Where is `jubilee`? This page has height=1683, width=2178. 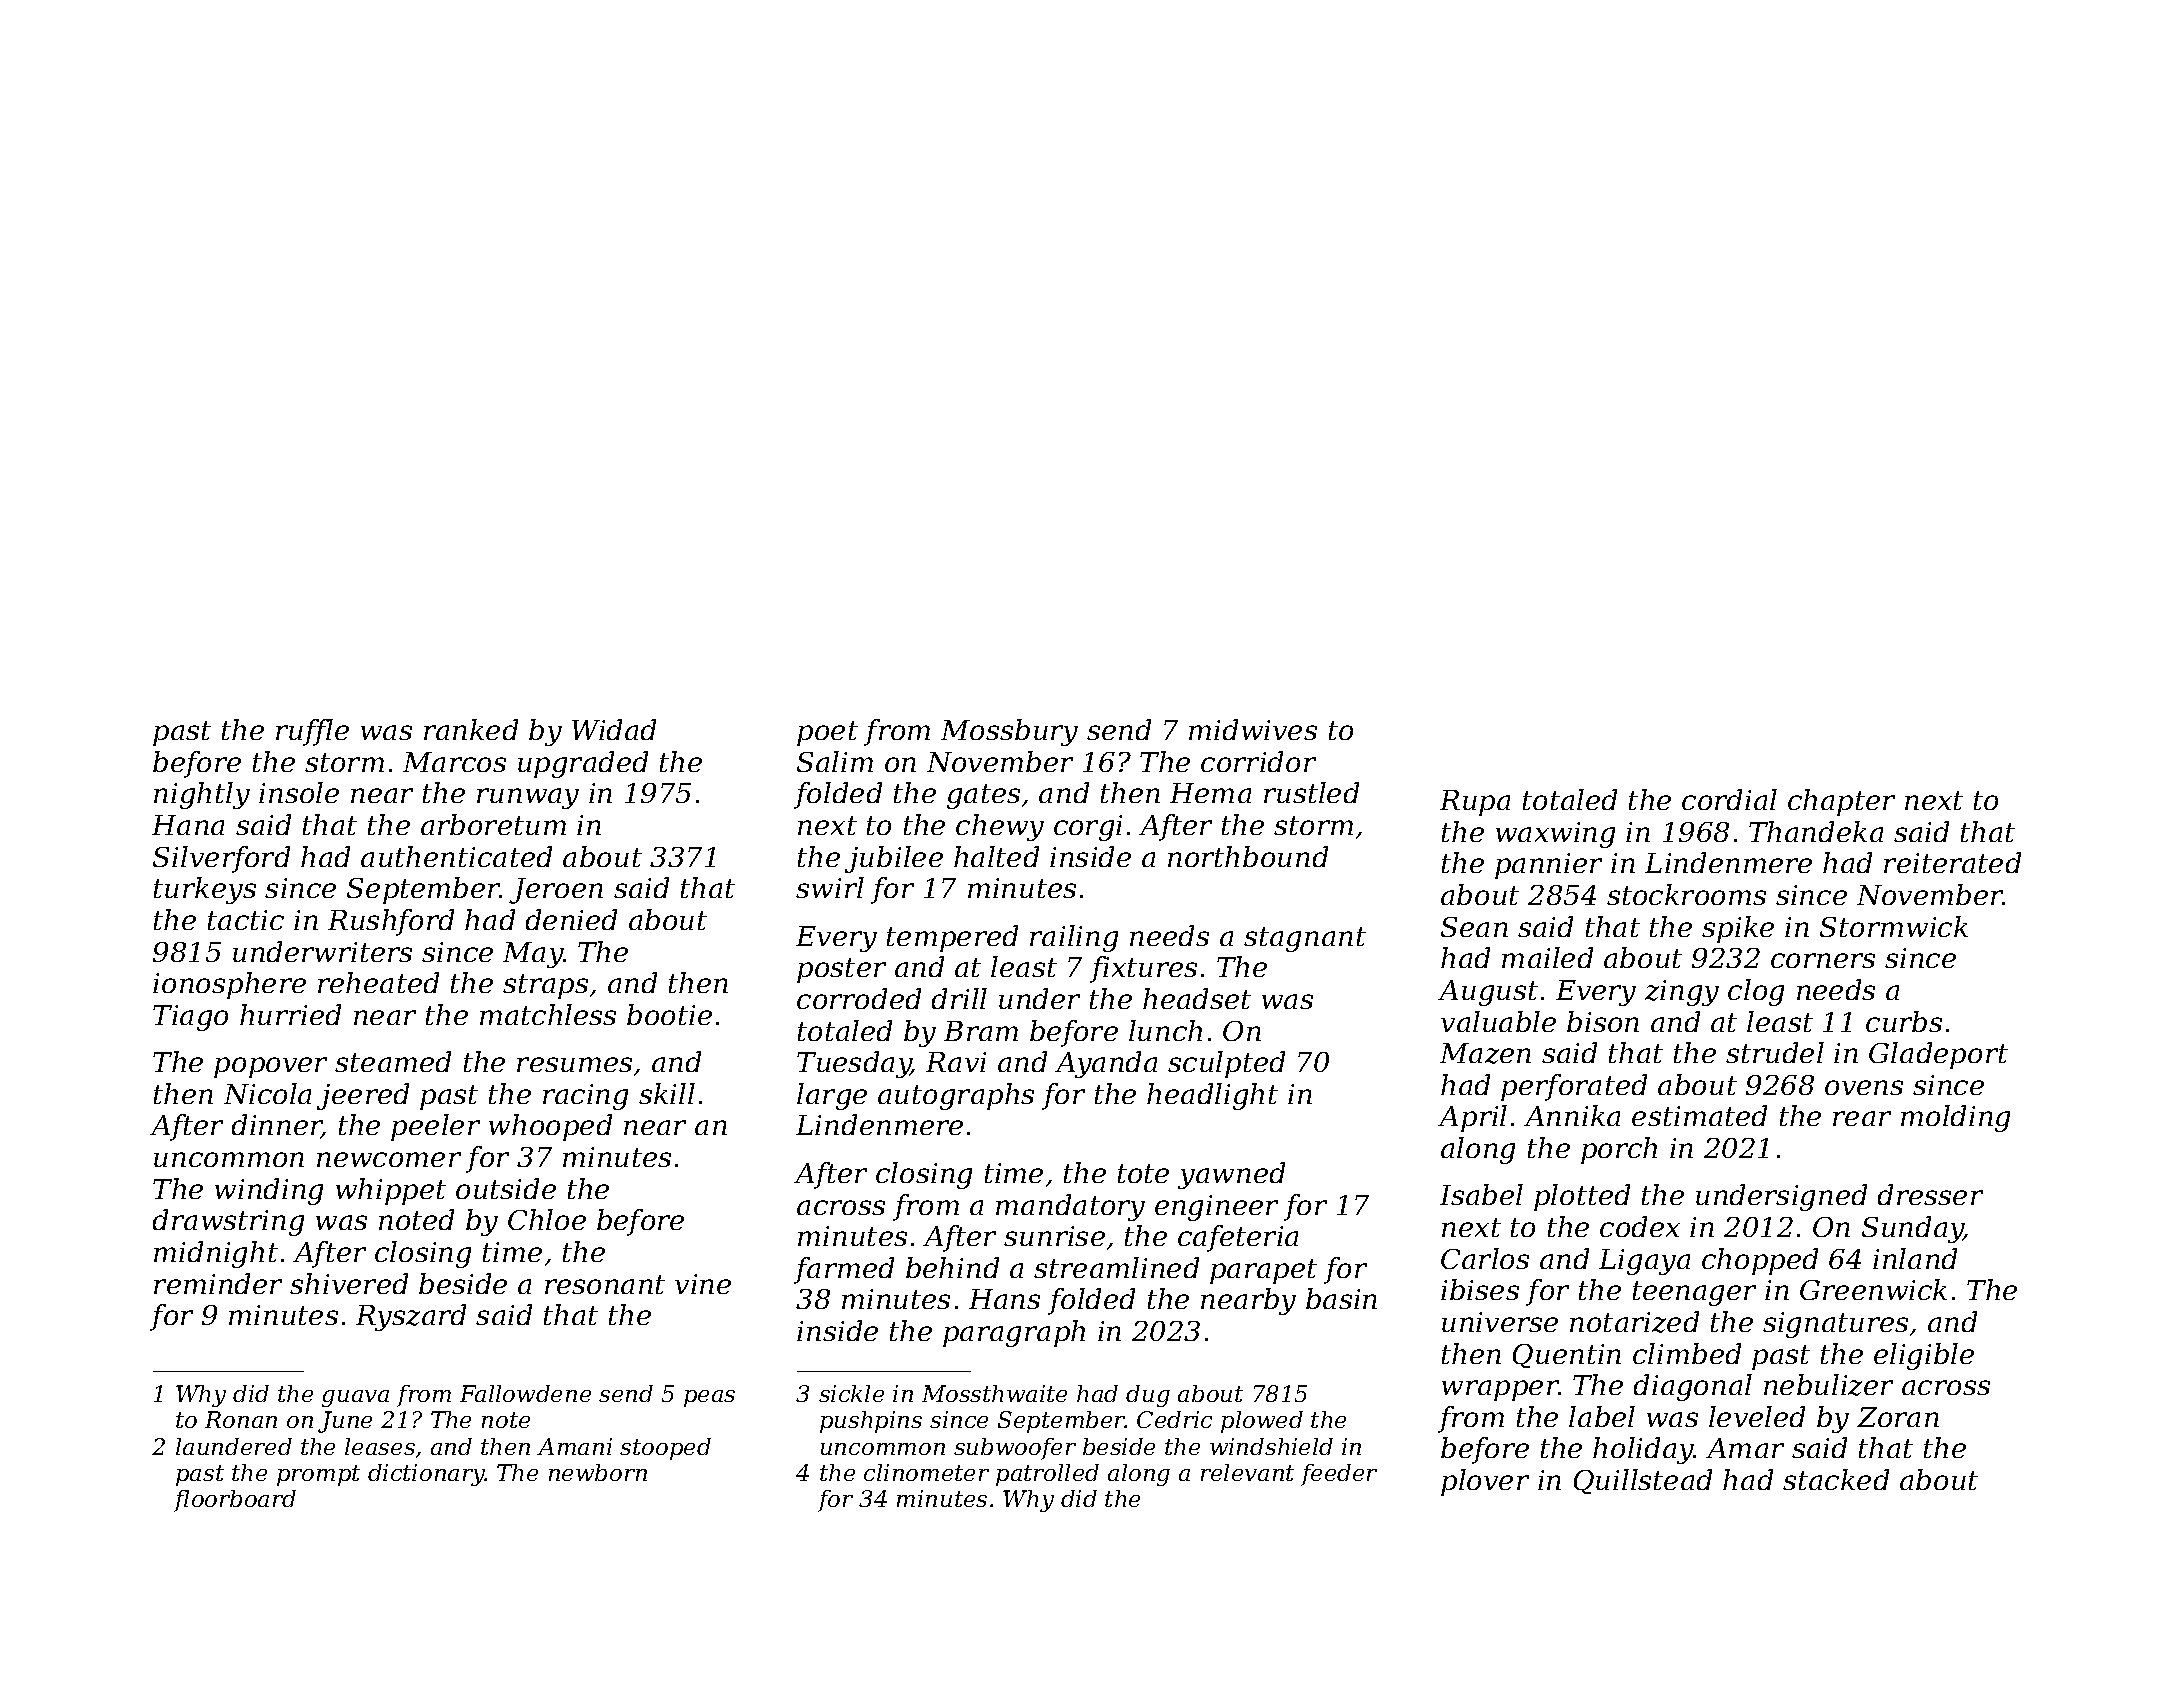
jubilee is located at coordinates (894, 859).
